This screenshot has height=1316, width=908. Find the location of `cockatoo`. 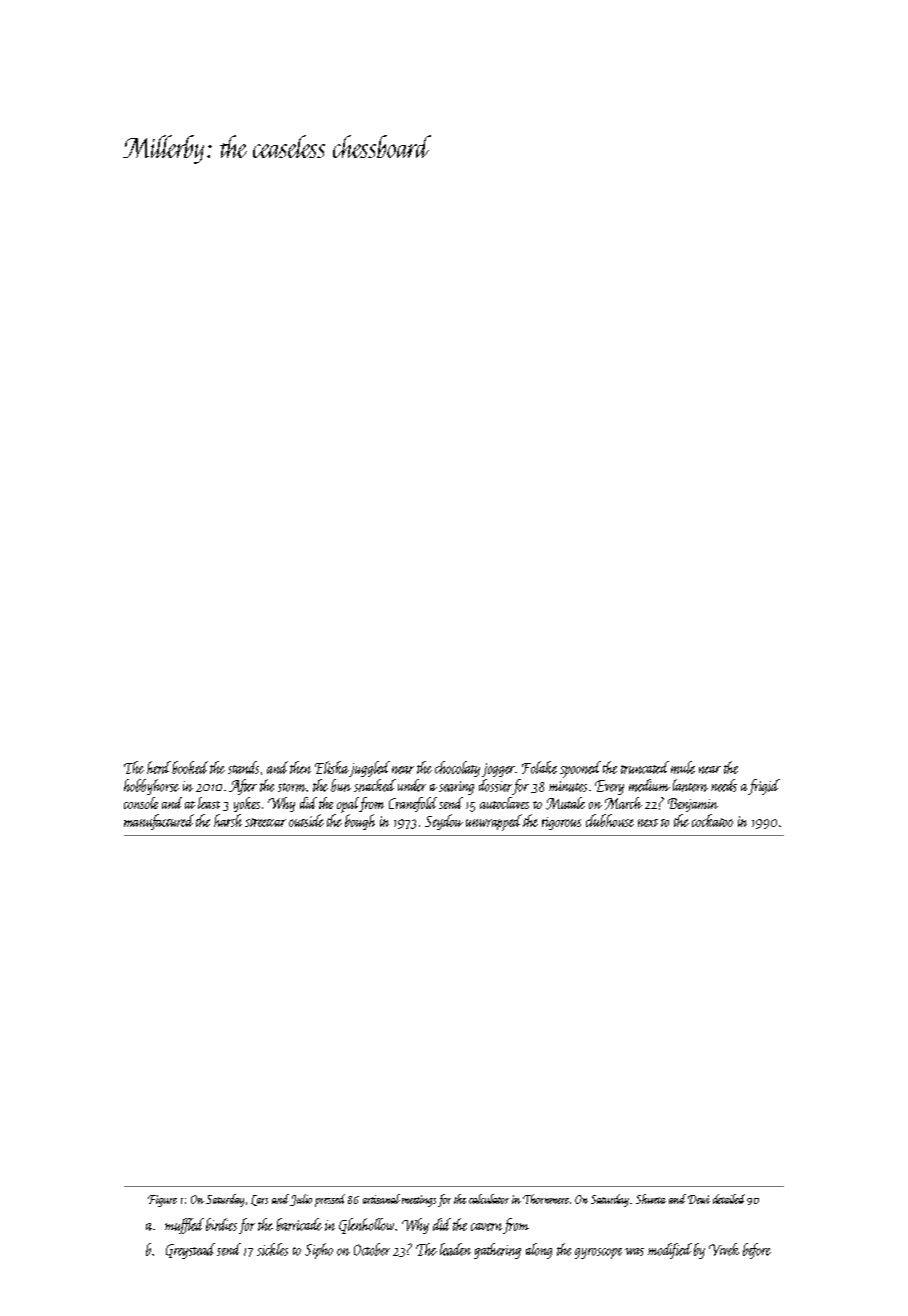

cockatoo is located at coordinates (712, 820).
